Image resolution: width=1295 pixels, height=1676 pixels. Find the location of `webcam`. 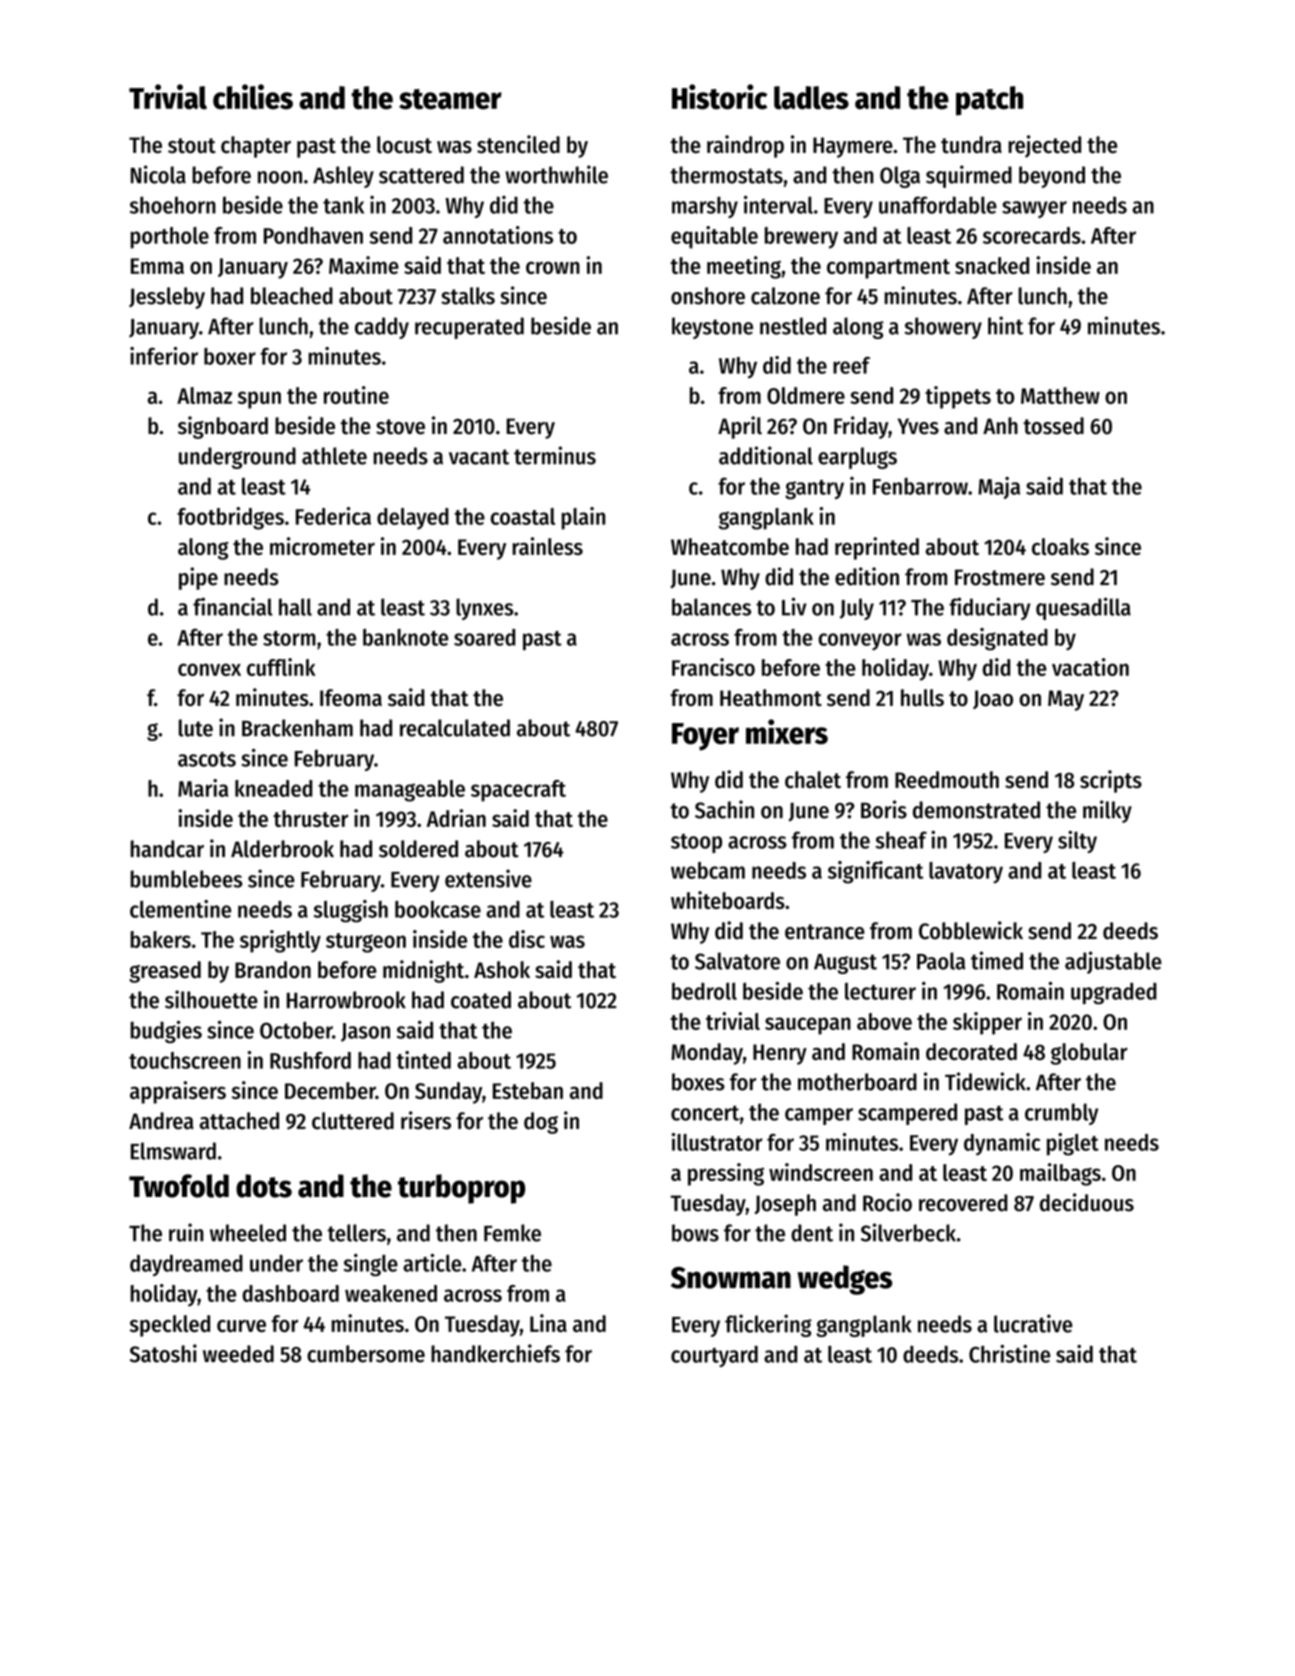

webcam is located at coordinates (708, 870).
